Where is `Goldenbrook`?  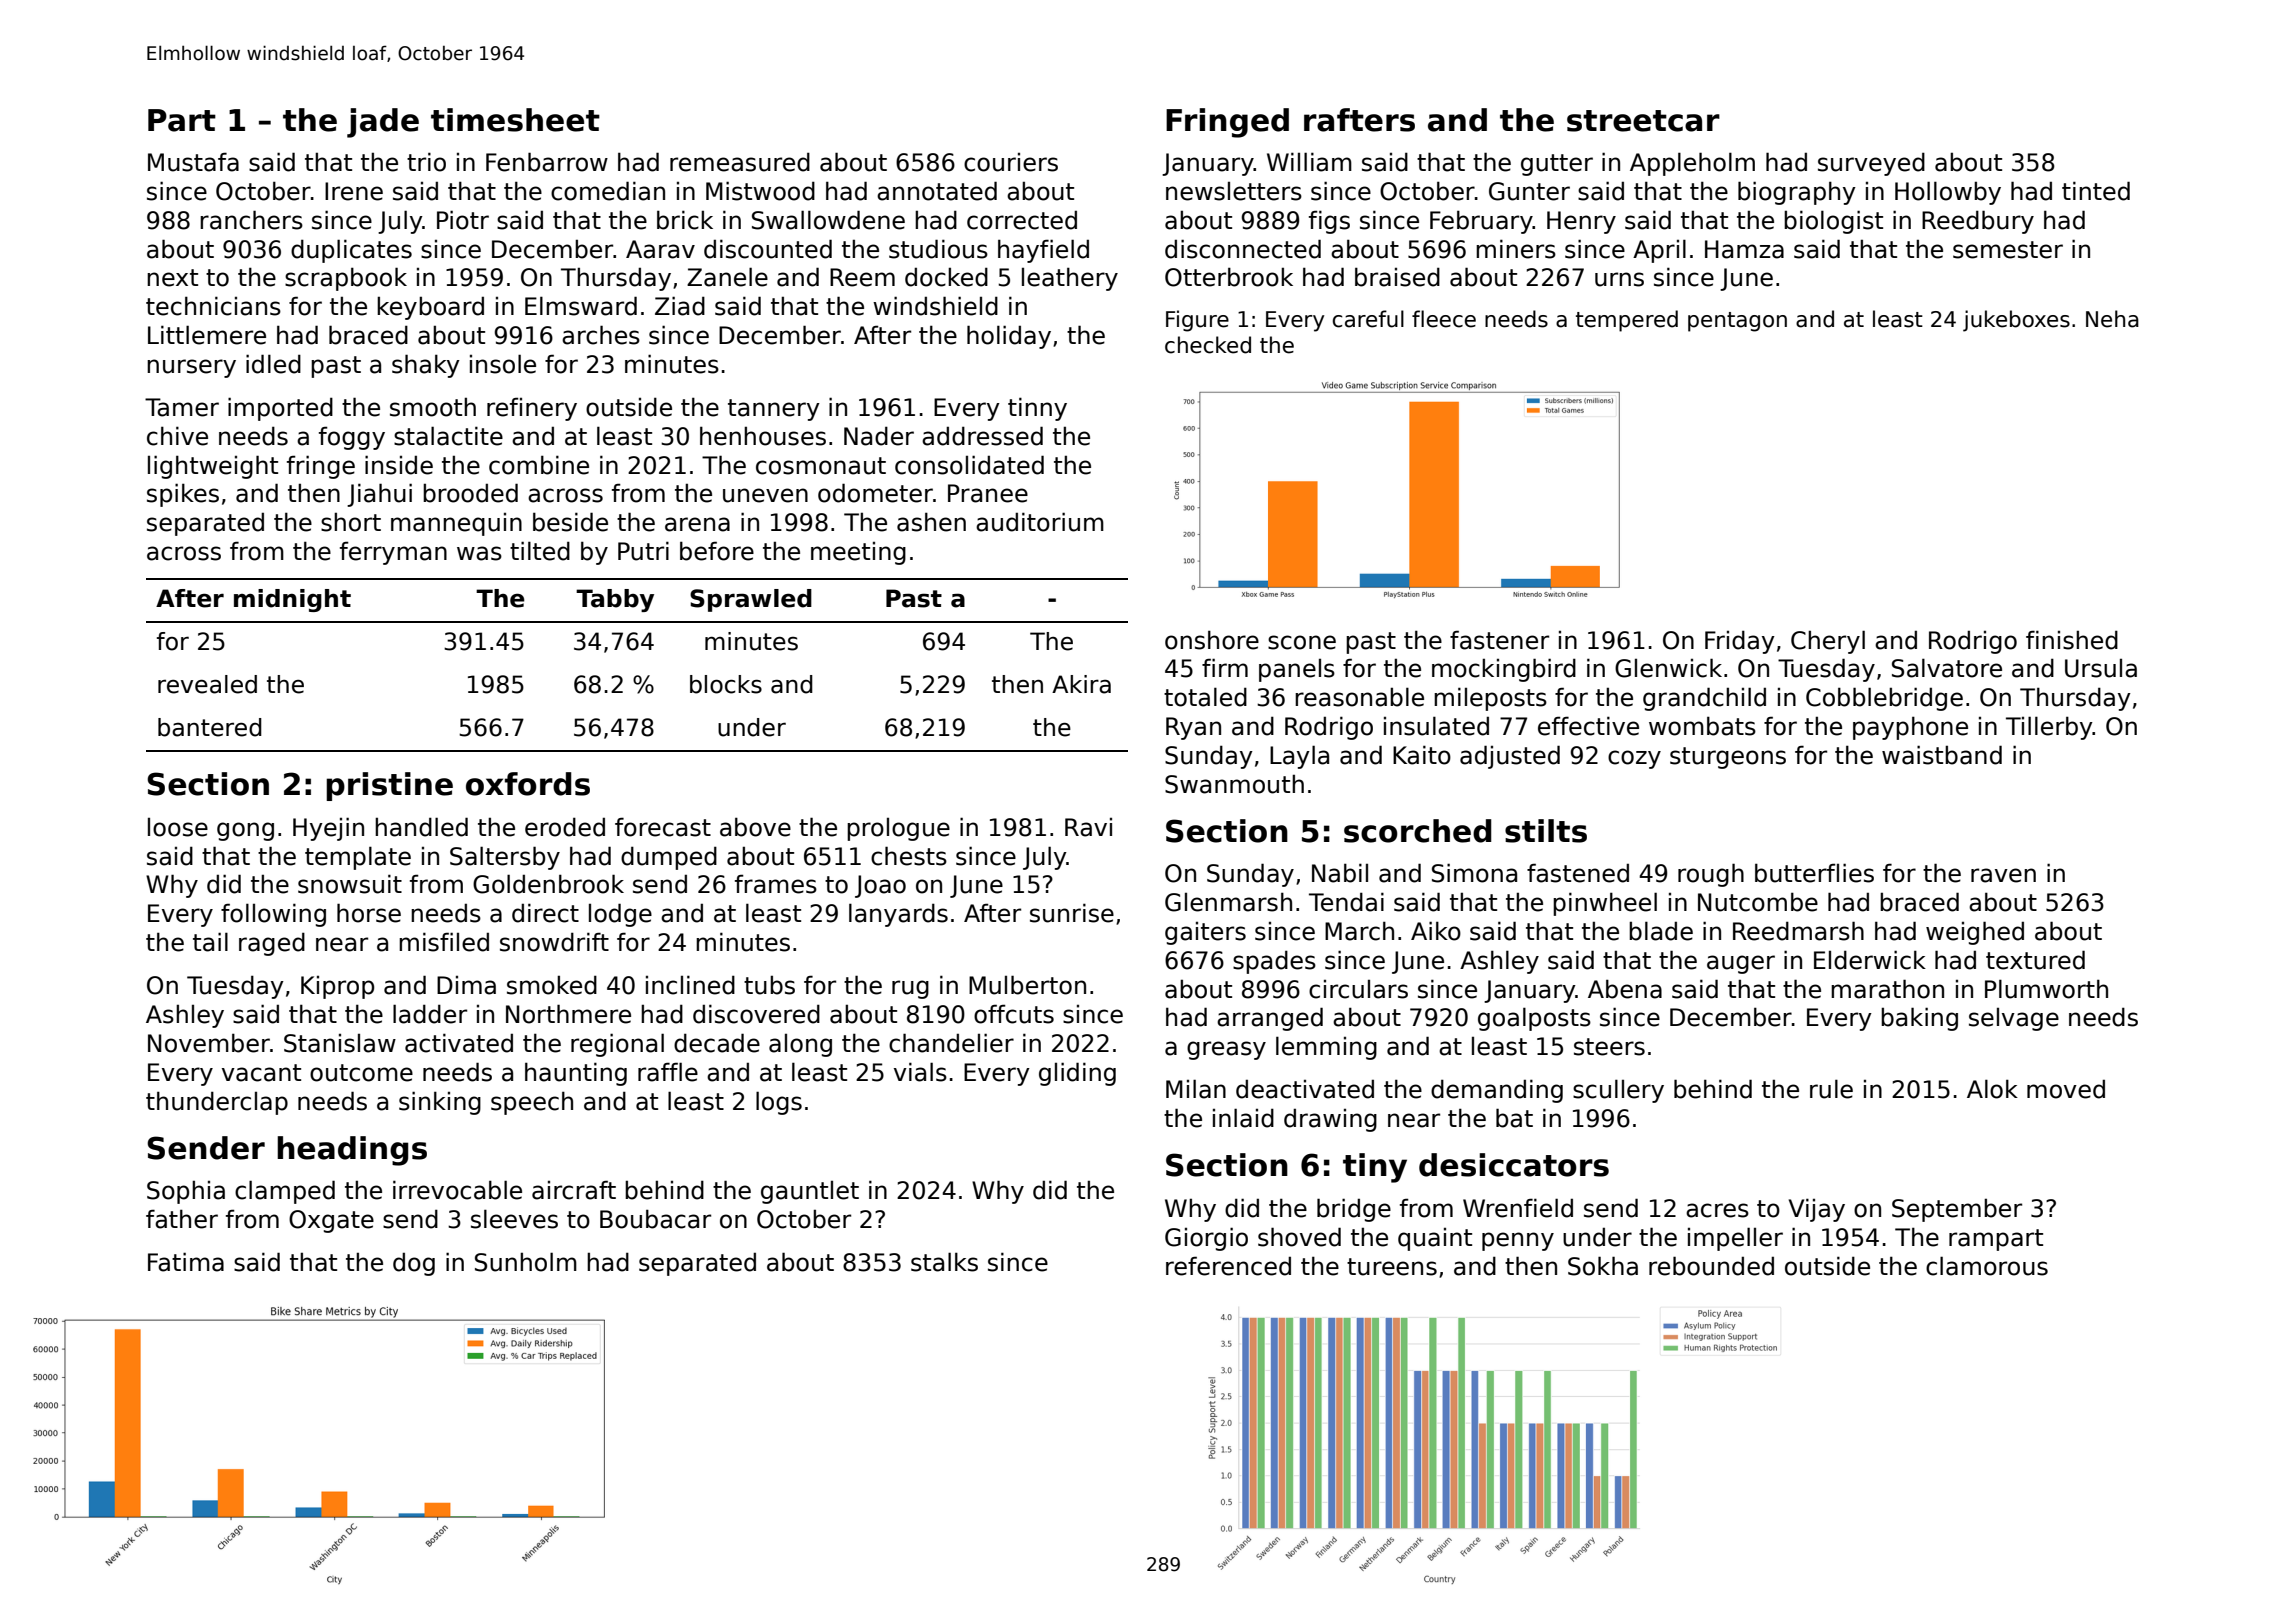 Goldenbrook is located at coordinates (548, 884).
